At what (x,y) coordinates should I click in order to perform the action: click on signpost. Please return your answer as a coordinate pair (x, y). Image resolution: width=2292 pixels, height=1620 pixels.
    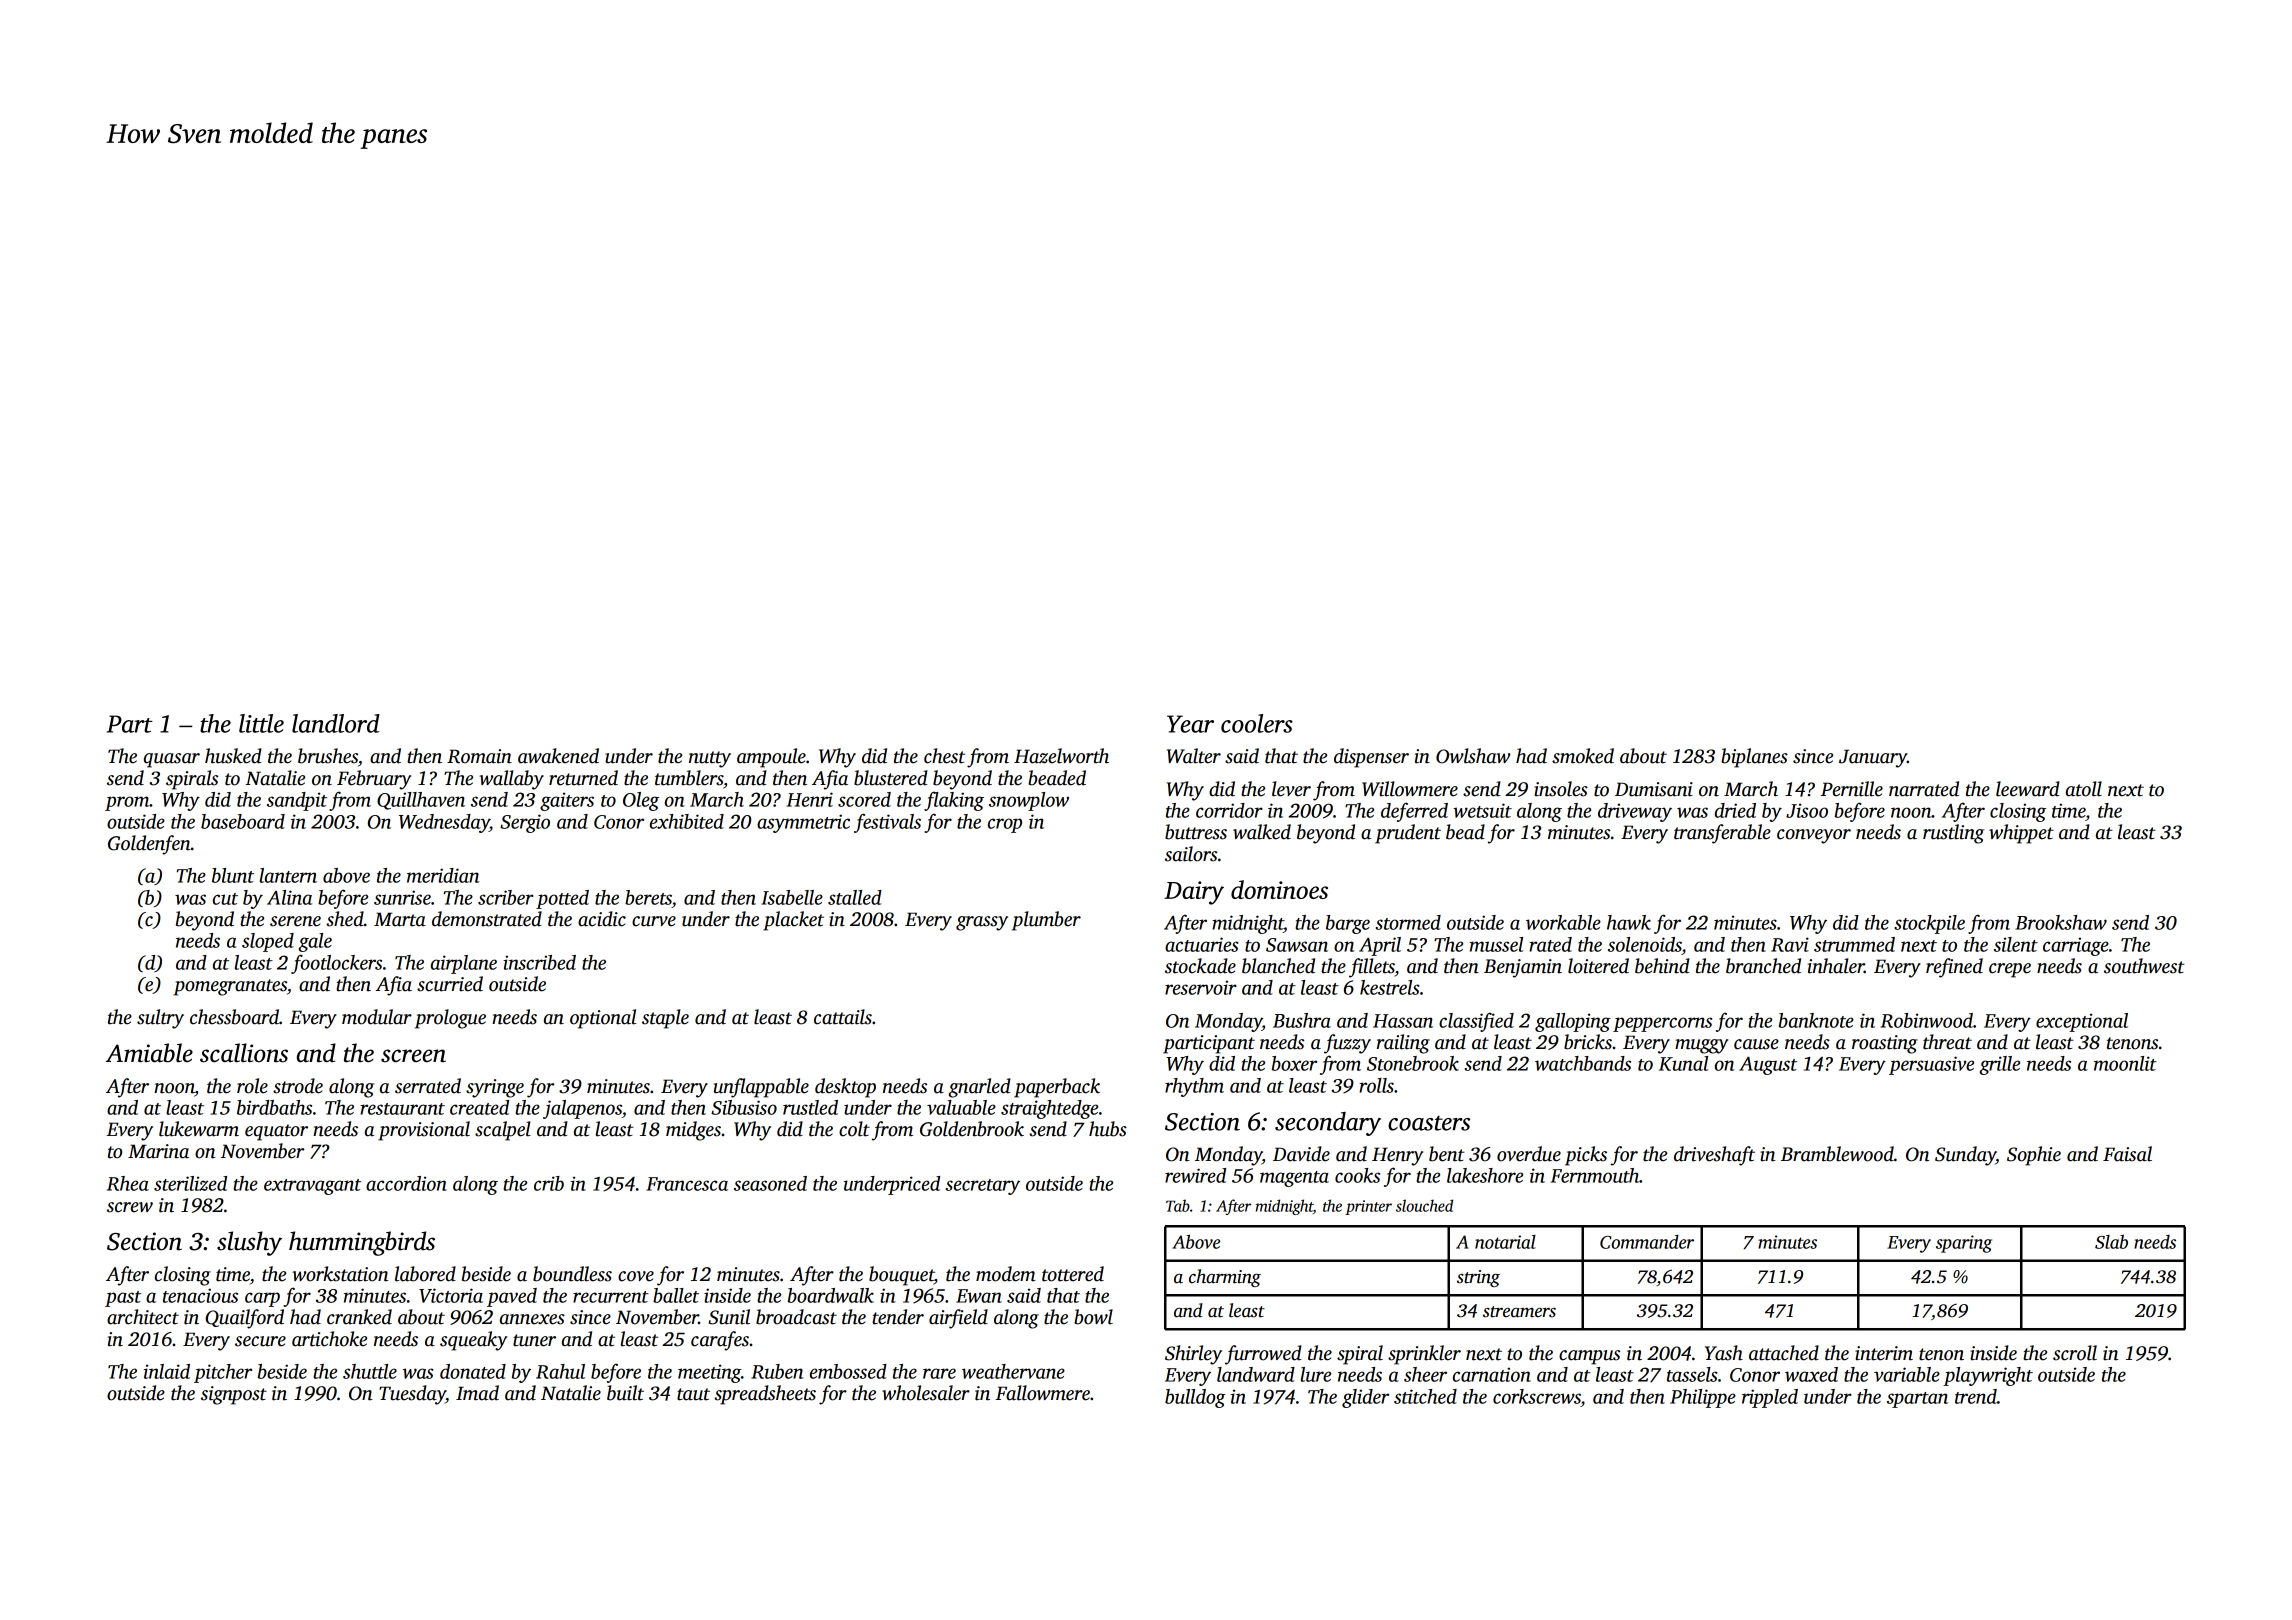
    Looking at the image, I should click on (234, 1395).
